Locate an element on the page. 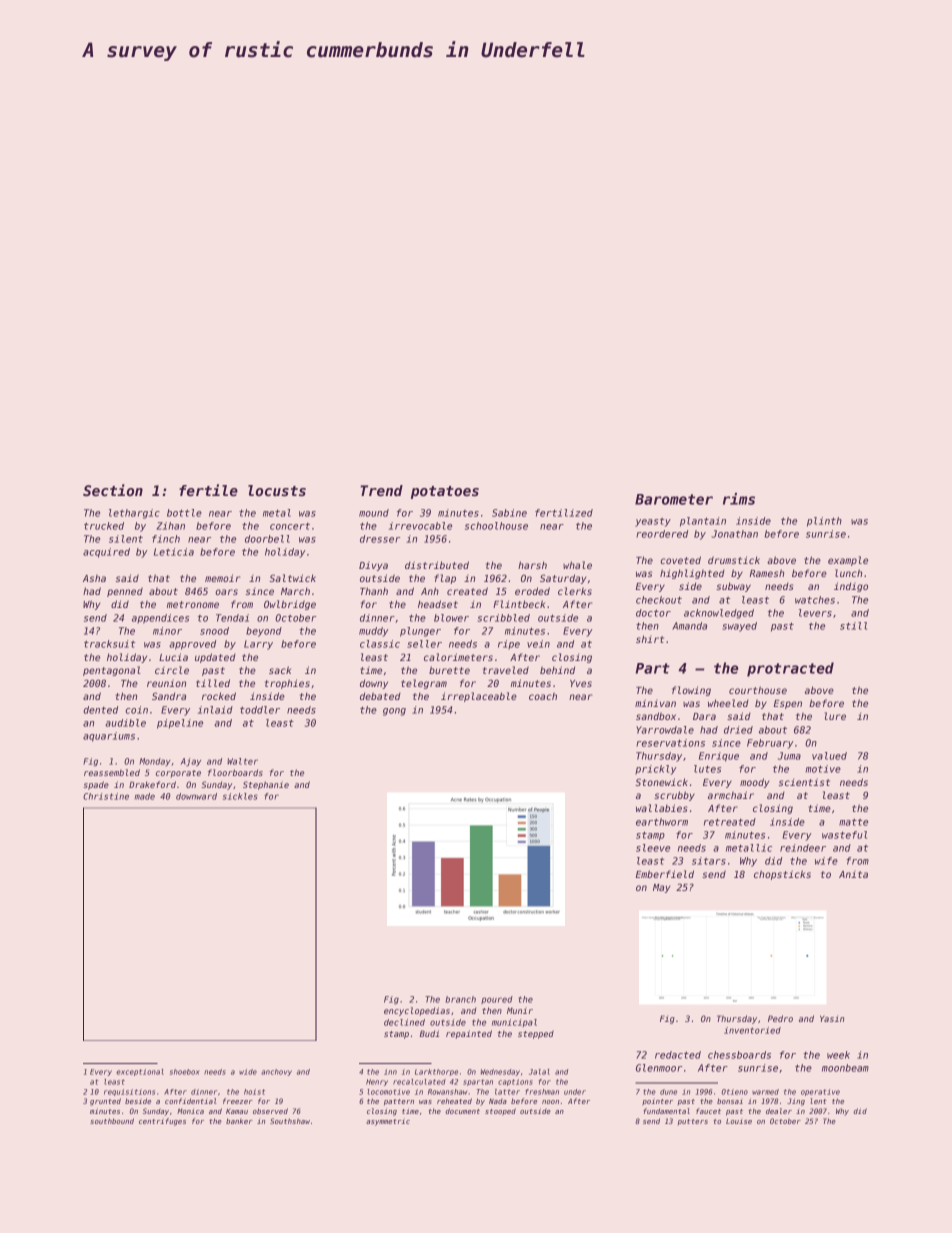  Pedro is located at coordinates (780, 1018).
